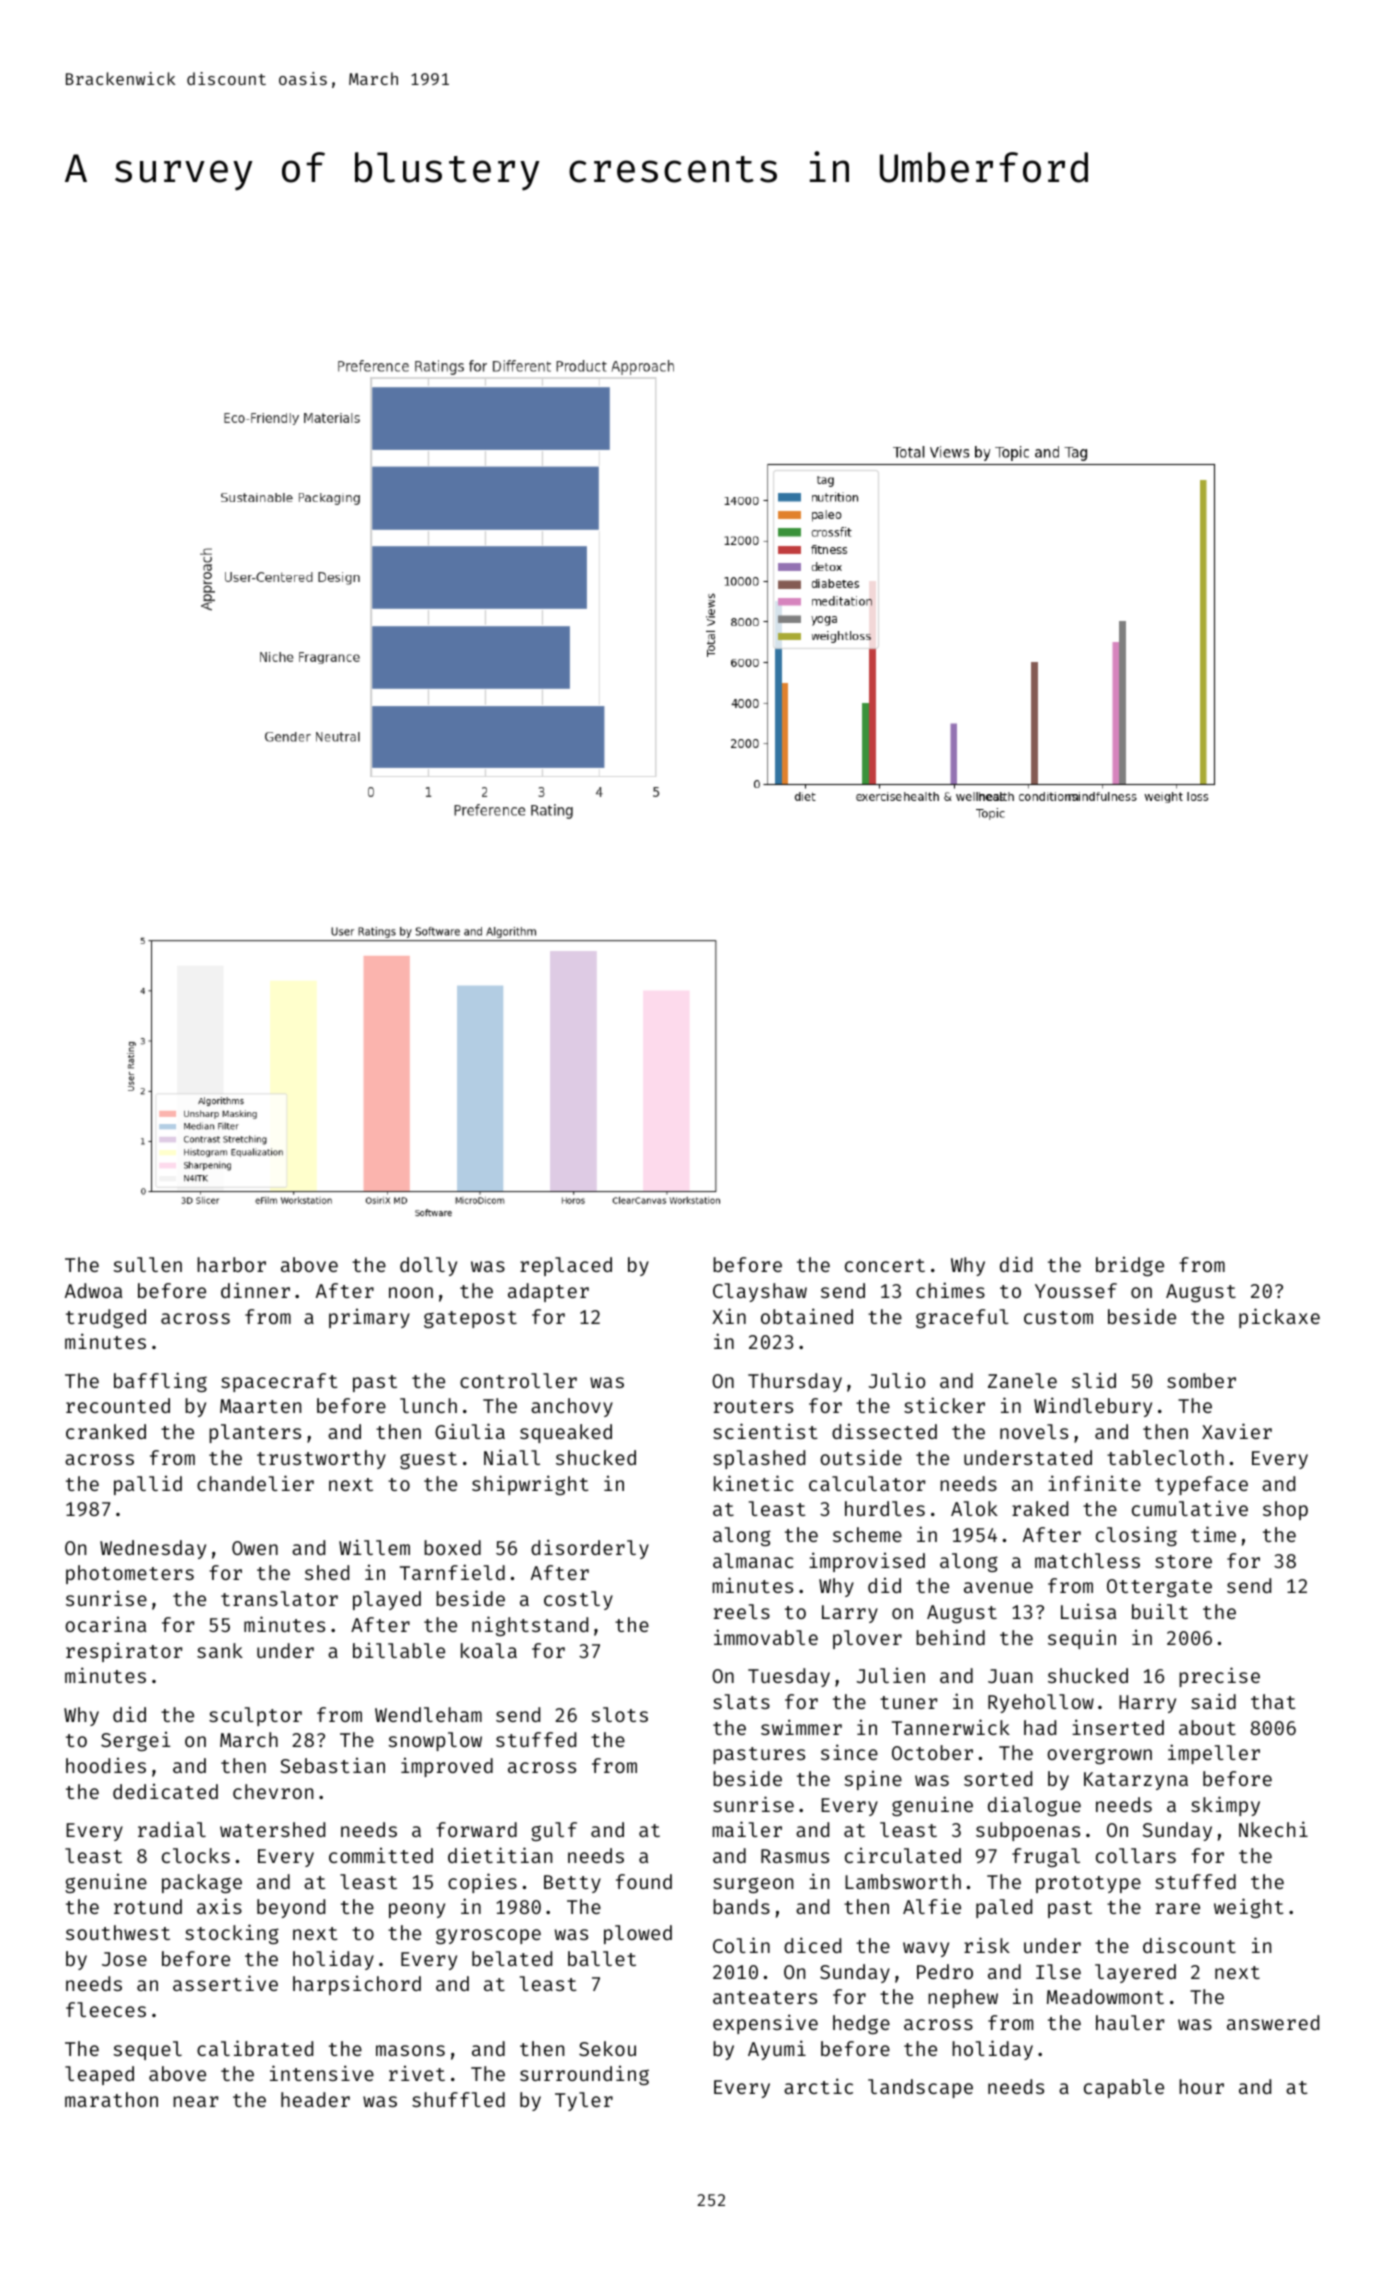  Describe the element at coordinates (1219, 1677) in the screenshot. I see `precise` at that location.
